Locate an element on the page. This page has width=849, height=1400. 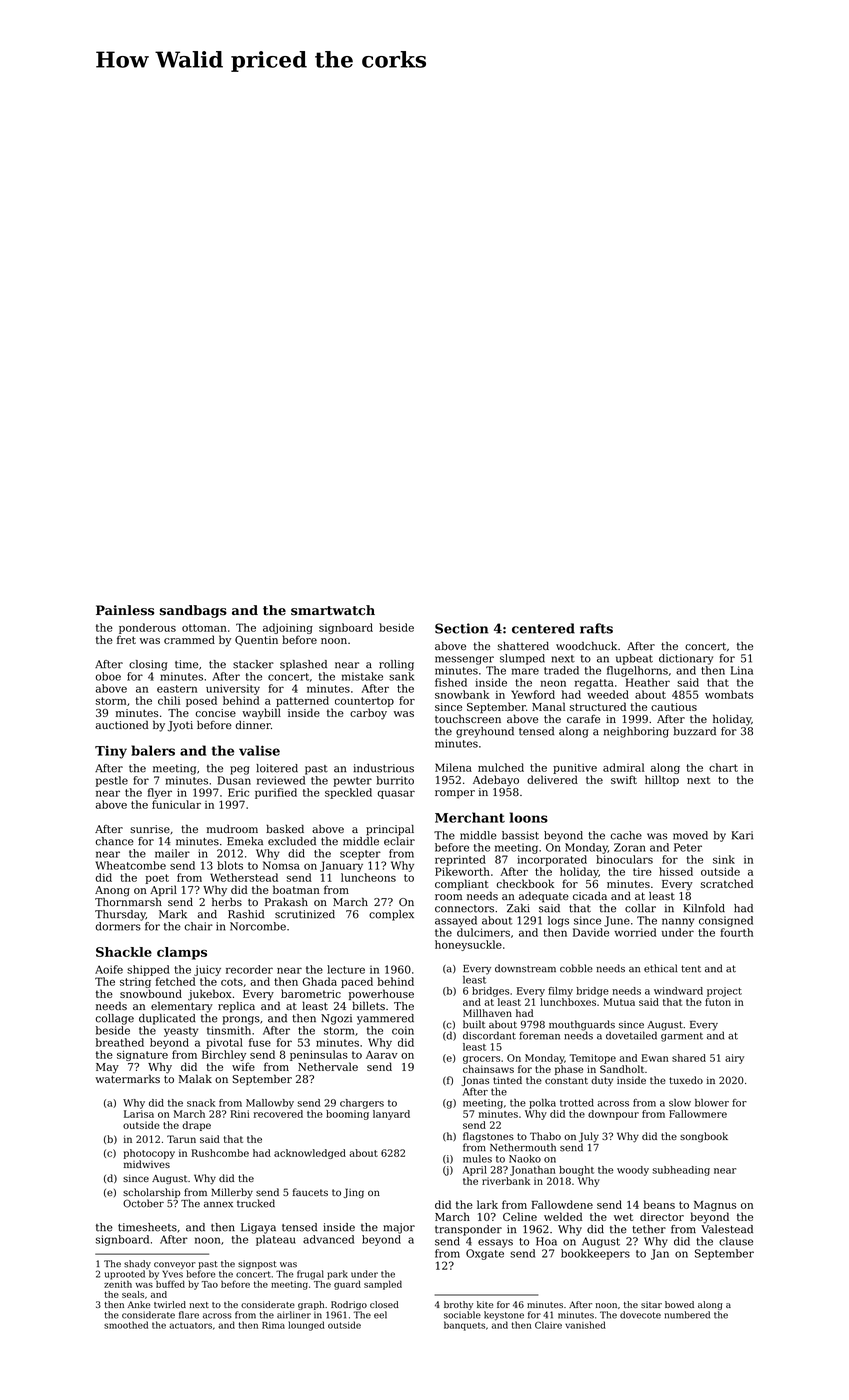
signpost is located at coordinates (257, 1264).
